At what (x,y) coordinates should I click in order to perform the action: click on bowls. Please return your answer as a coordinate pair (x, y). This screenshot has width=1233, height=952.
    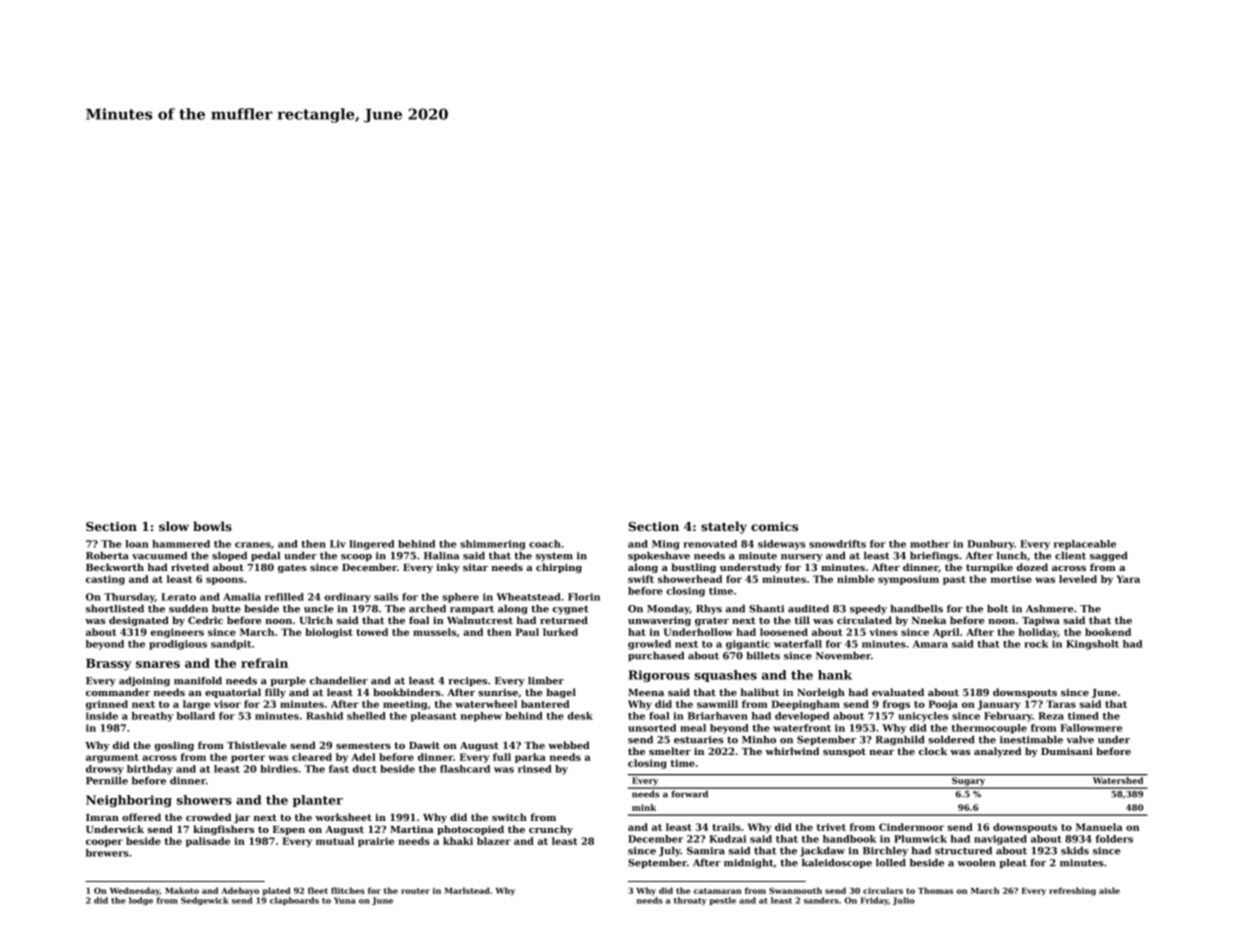
    Looking at the image, I should click on (212, 526).
